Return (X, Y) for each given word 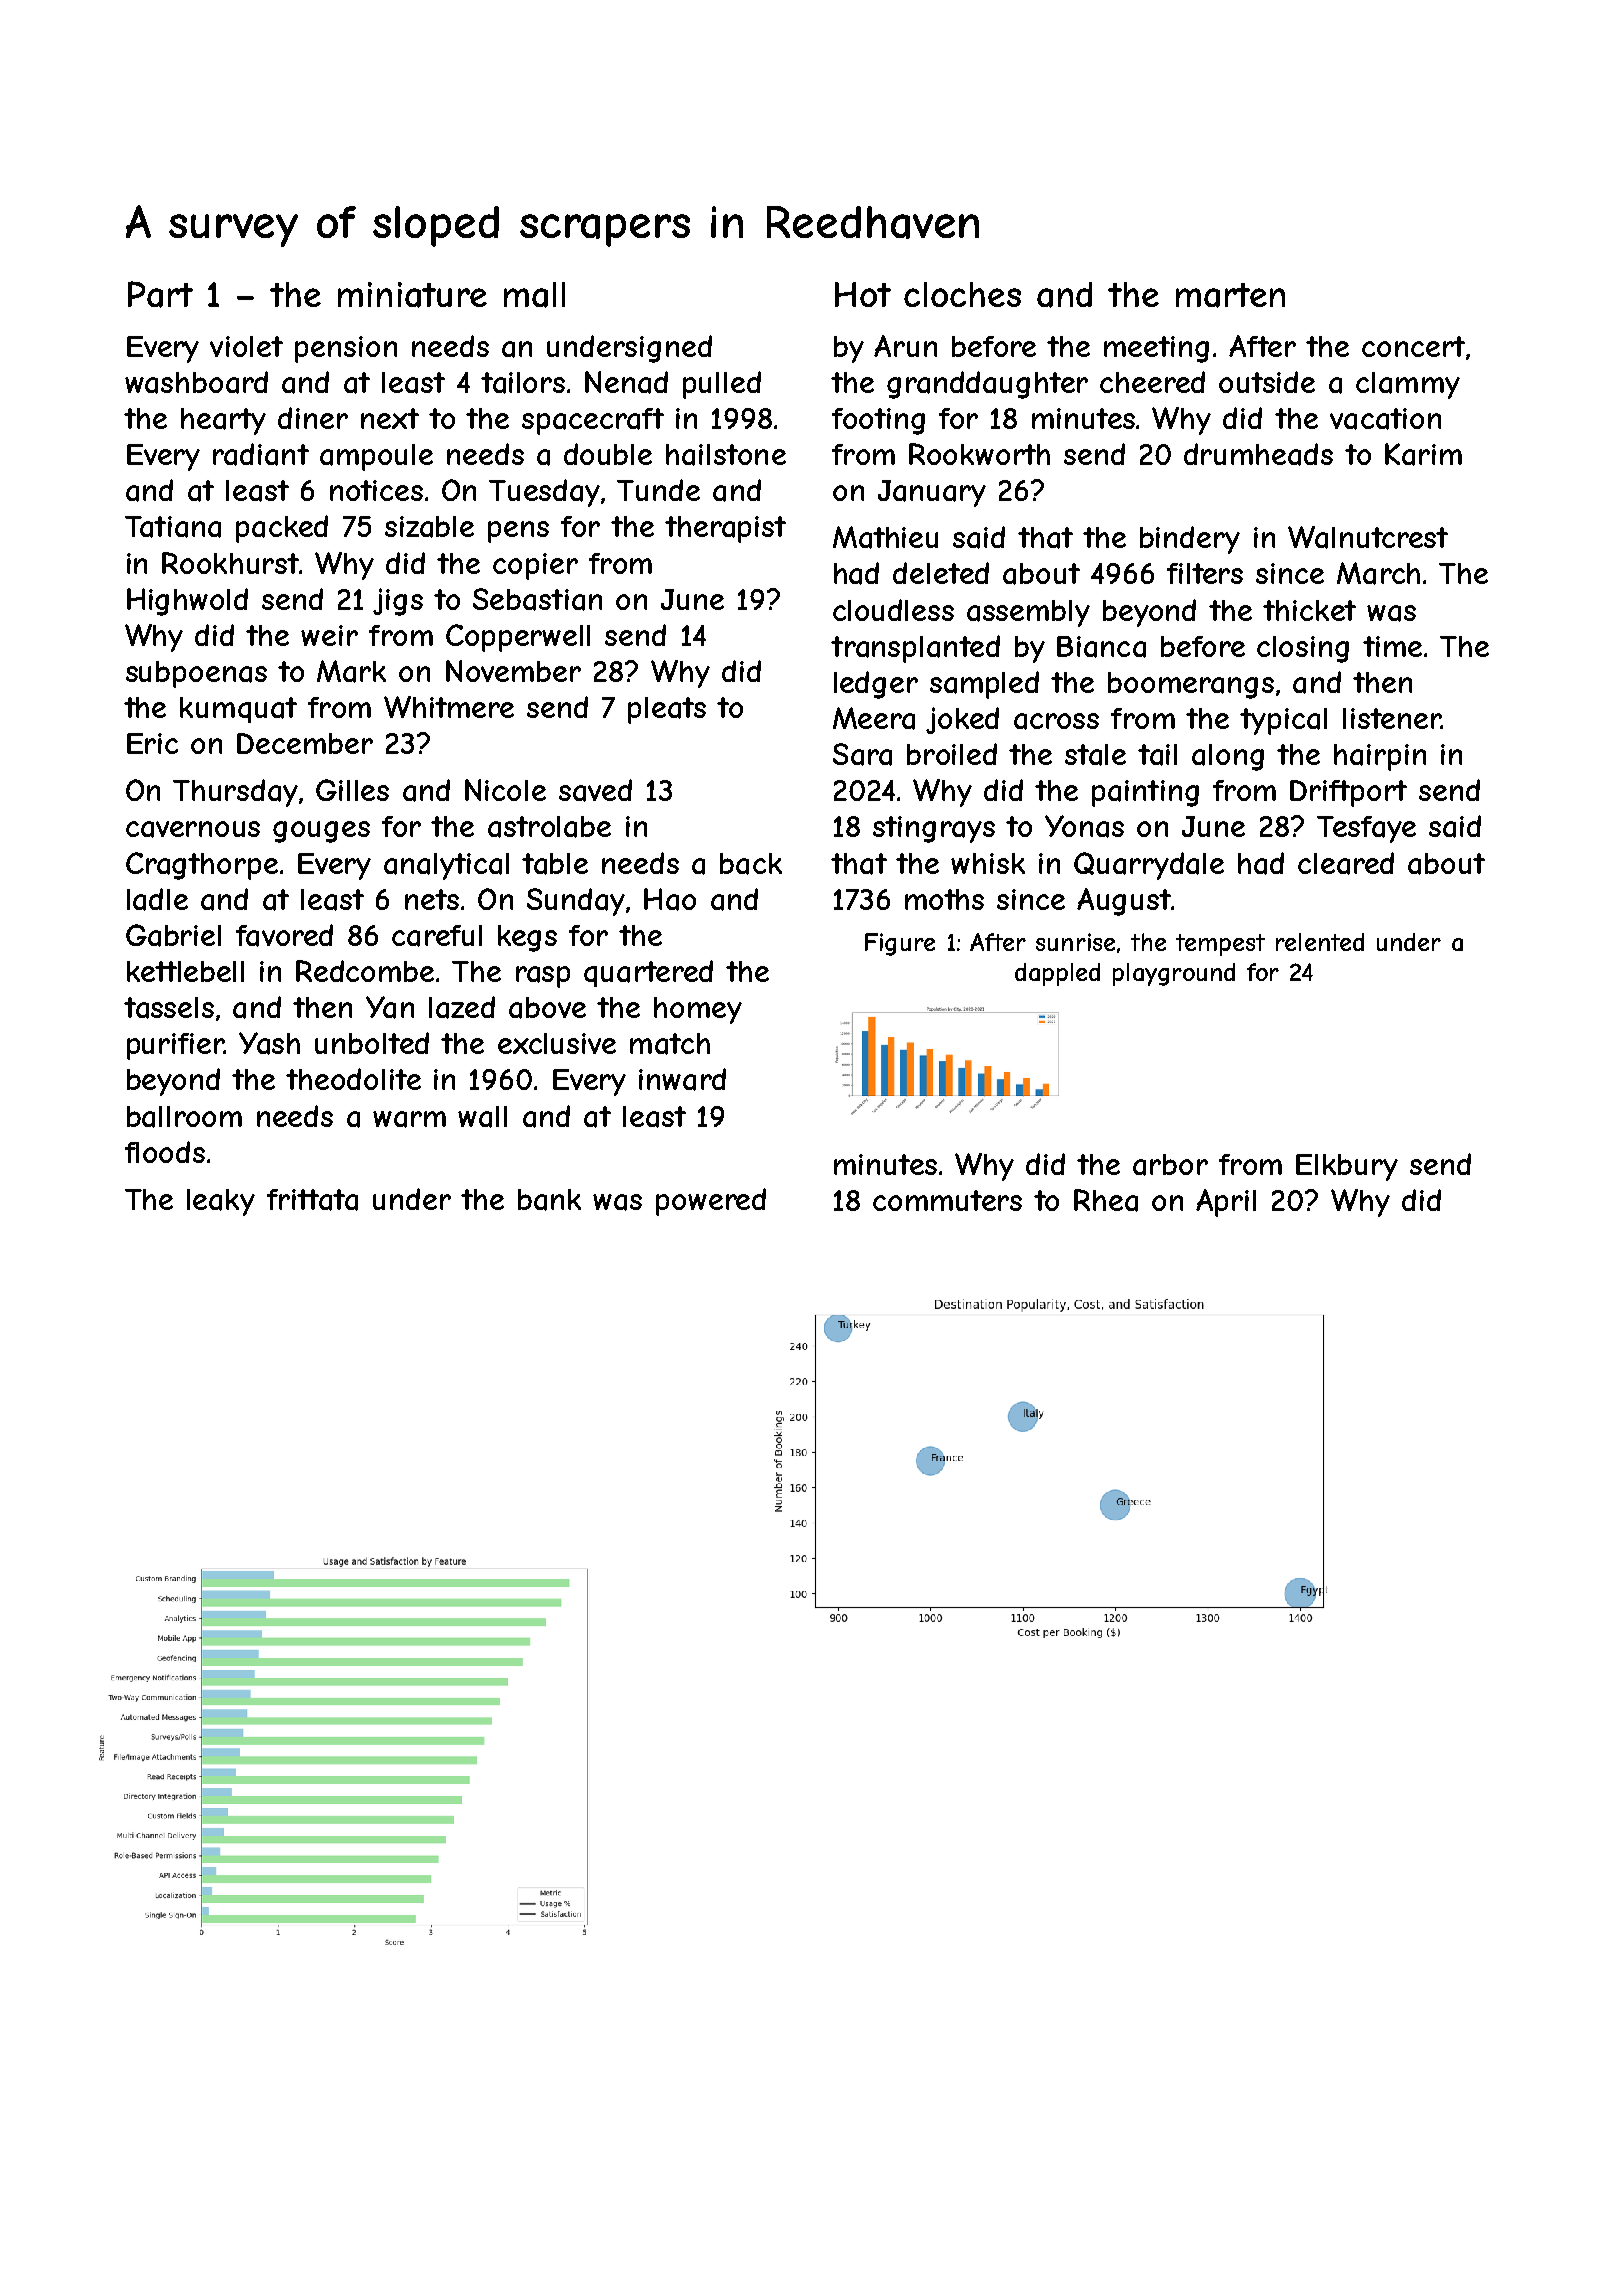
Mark (351, 671)
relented (1320, 942)
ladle (157, 899)
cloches (962, 294)
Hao (670, 899)
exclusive (557, 1043)
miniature (412, 295)
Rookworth (979, 454)
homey (698, 1010)
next (390, 418)
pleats (667, 710)
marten (1230, 295)
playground (1174, 974)
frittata (312, 1200)
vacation (1385, 419)
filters (1205, 573)
